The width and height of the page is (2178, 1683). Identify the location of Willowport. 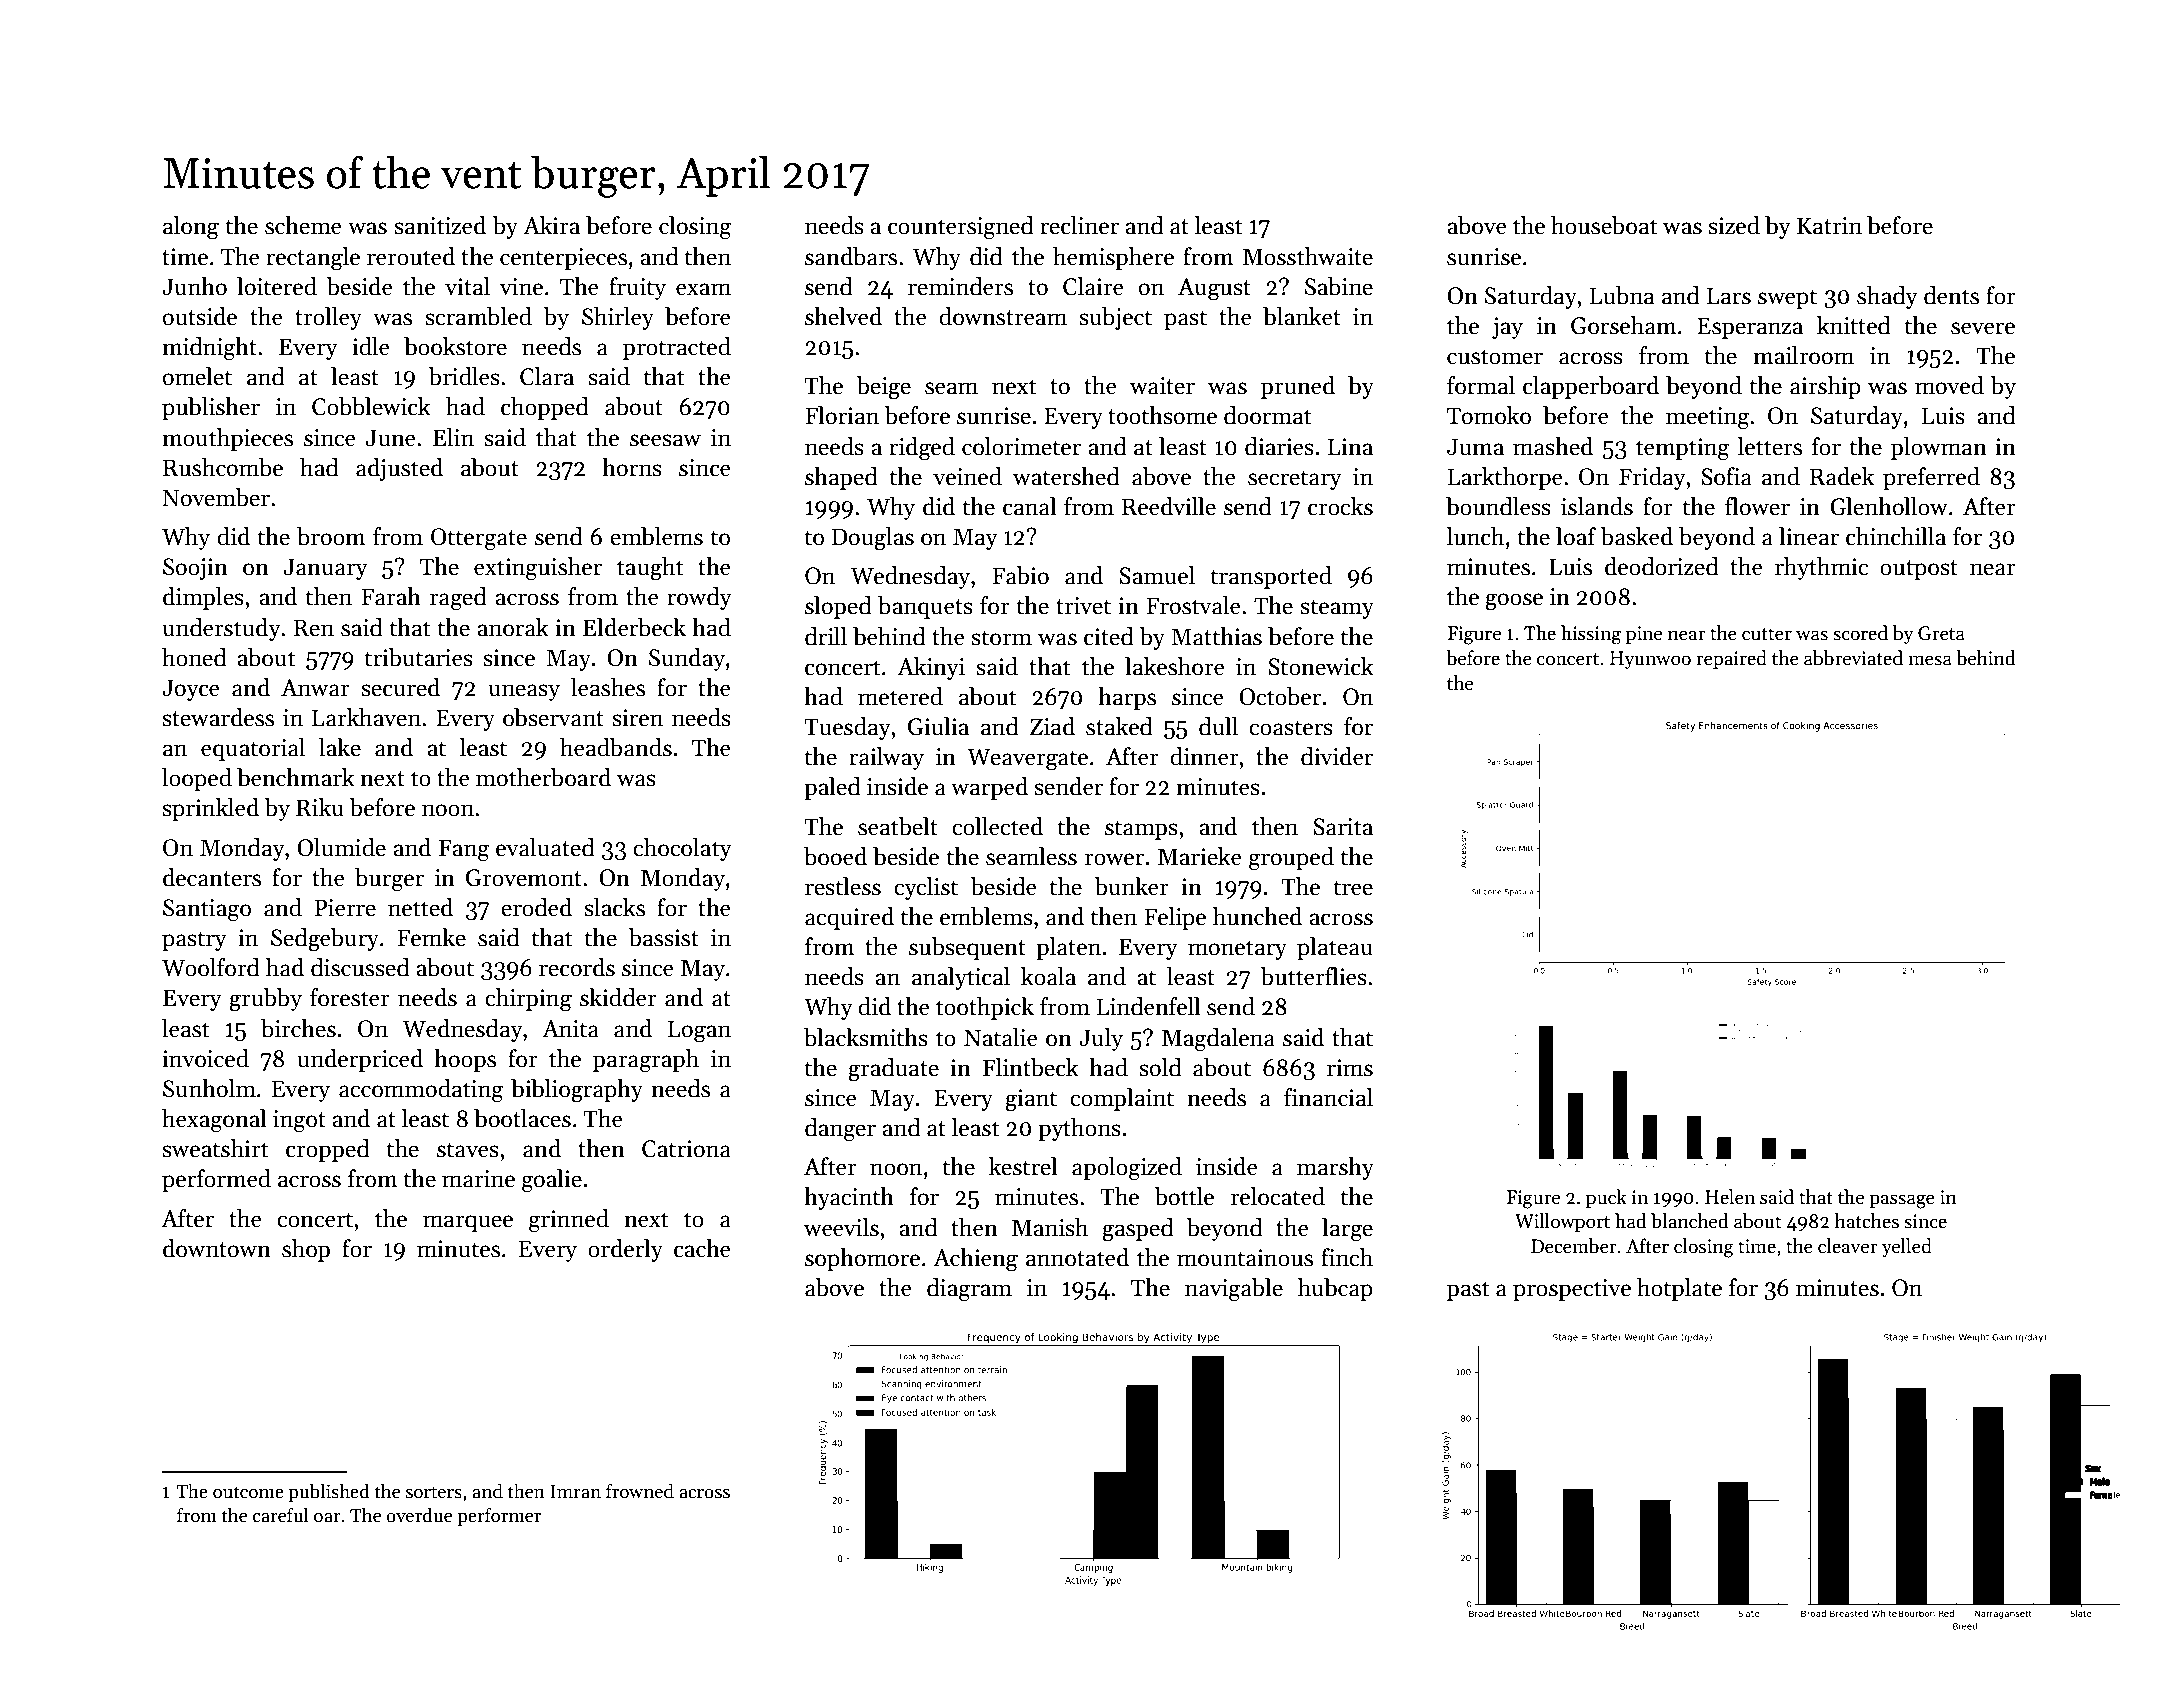
(1562, 1222).
